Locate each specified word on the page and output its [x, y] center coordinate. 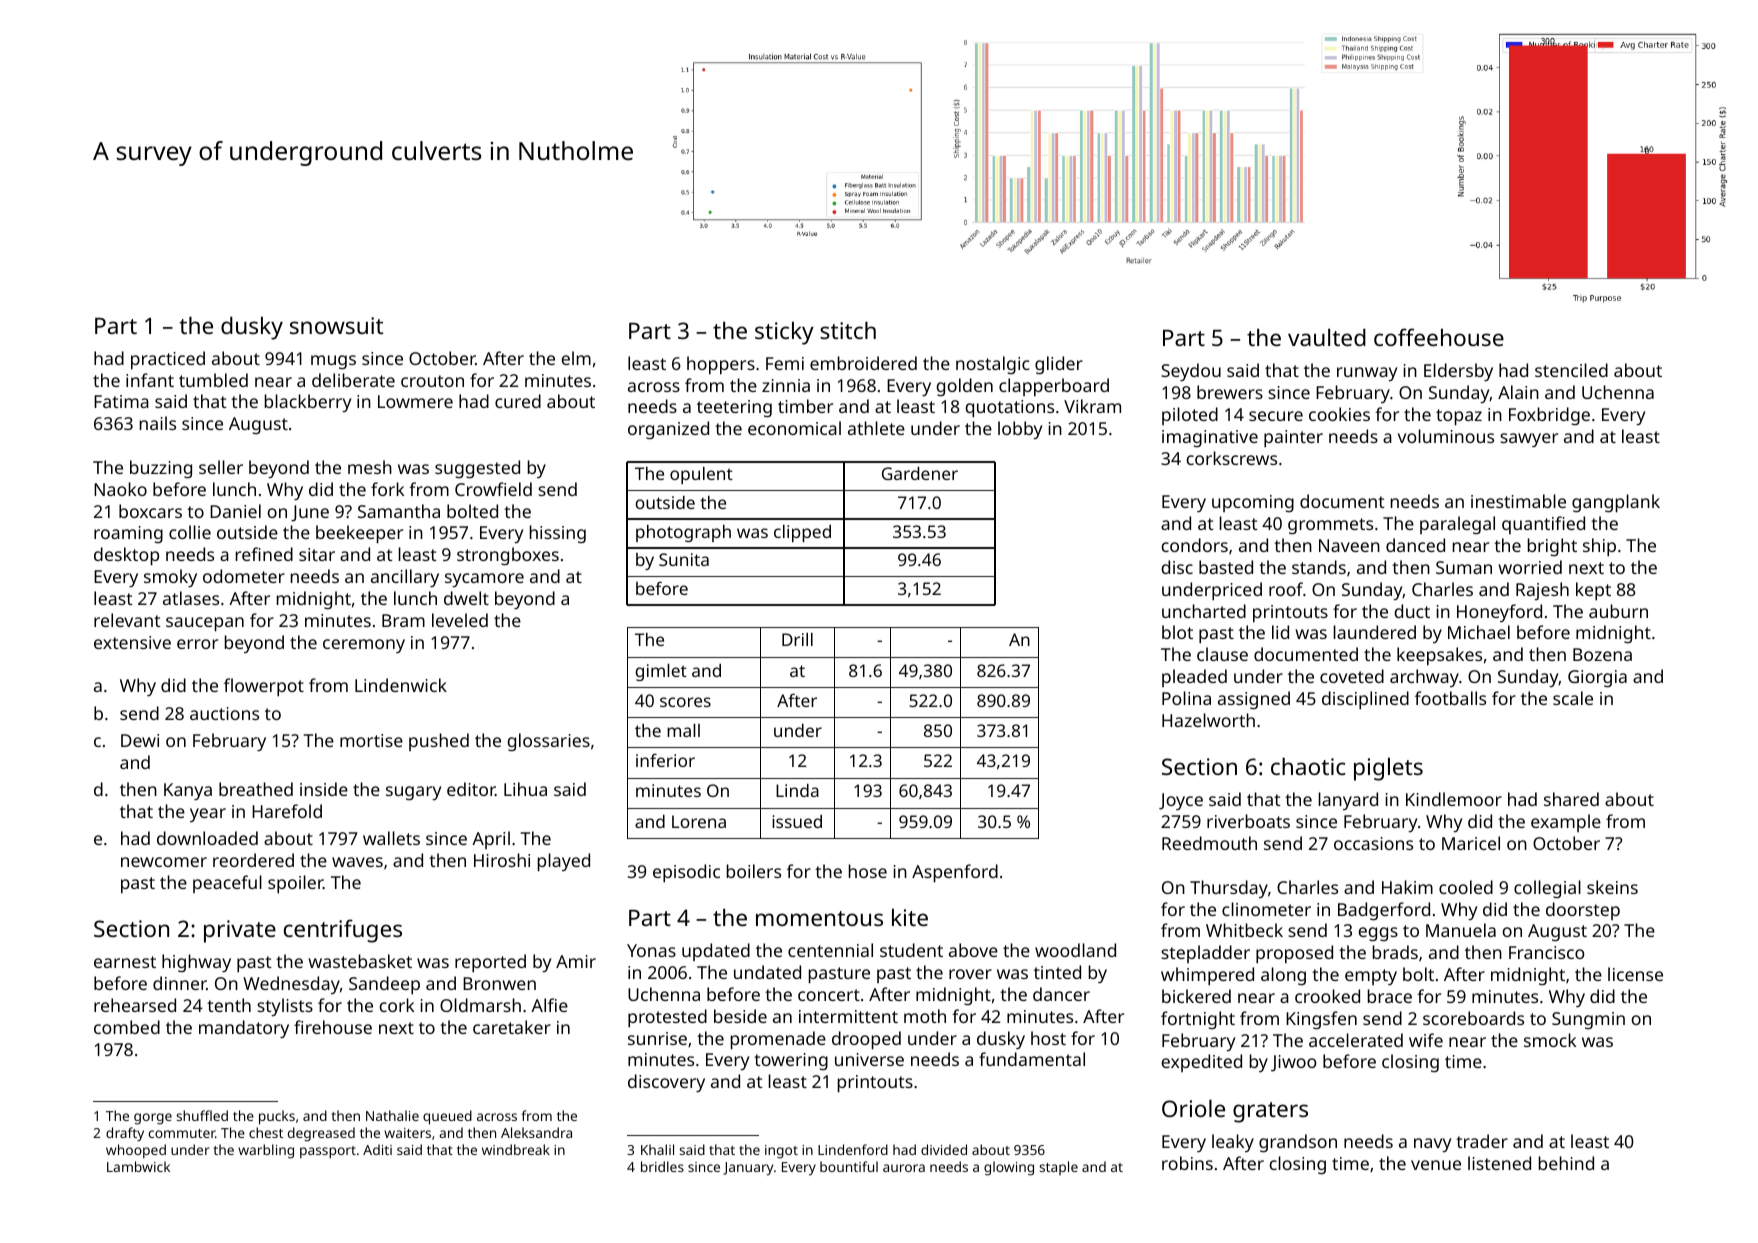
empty [1371, 977]
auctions [224, 713]
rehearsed [135, 1005]
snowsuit [336, 325]
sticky [784, 333]
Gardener [920, 473]
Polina [1186, 698]
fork [387, 489]
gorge [153, 1119]
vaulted [1327, 337]
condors [1194, 545]
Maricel [1471, 843]
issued [797, 821]
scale [1573, 698]
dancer [1061, 994]
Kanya [188, 791]
